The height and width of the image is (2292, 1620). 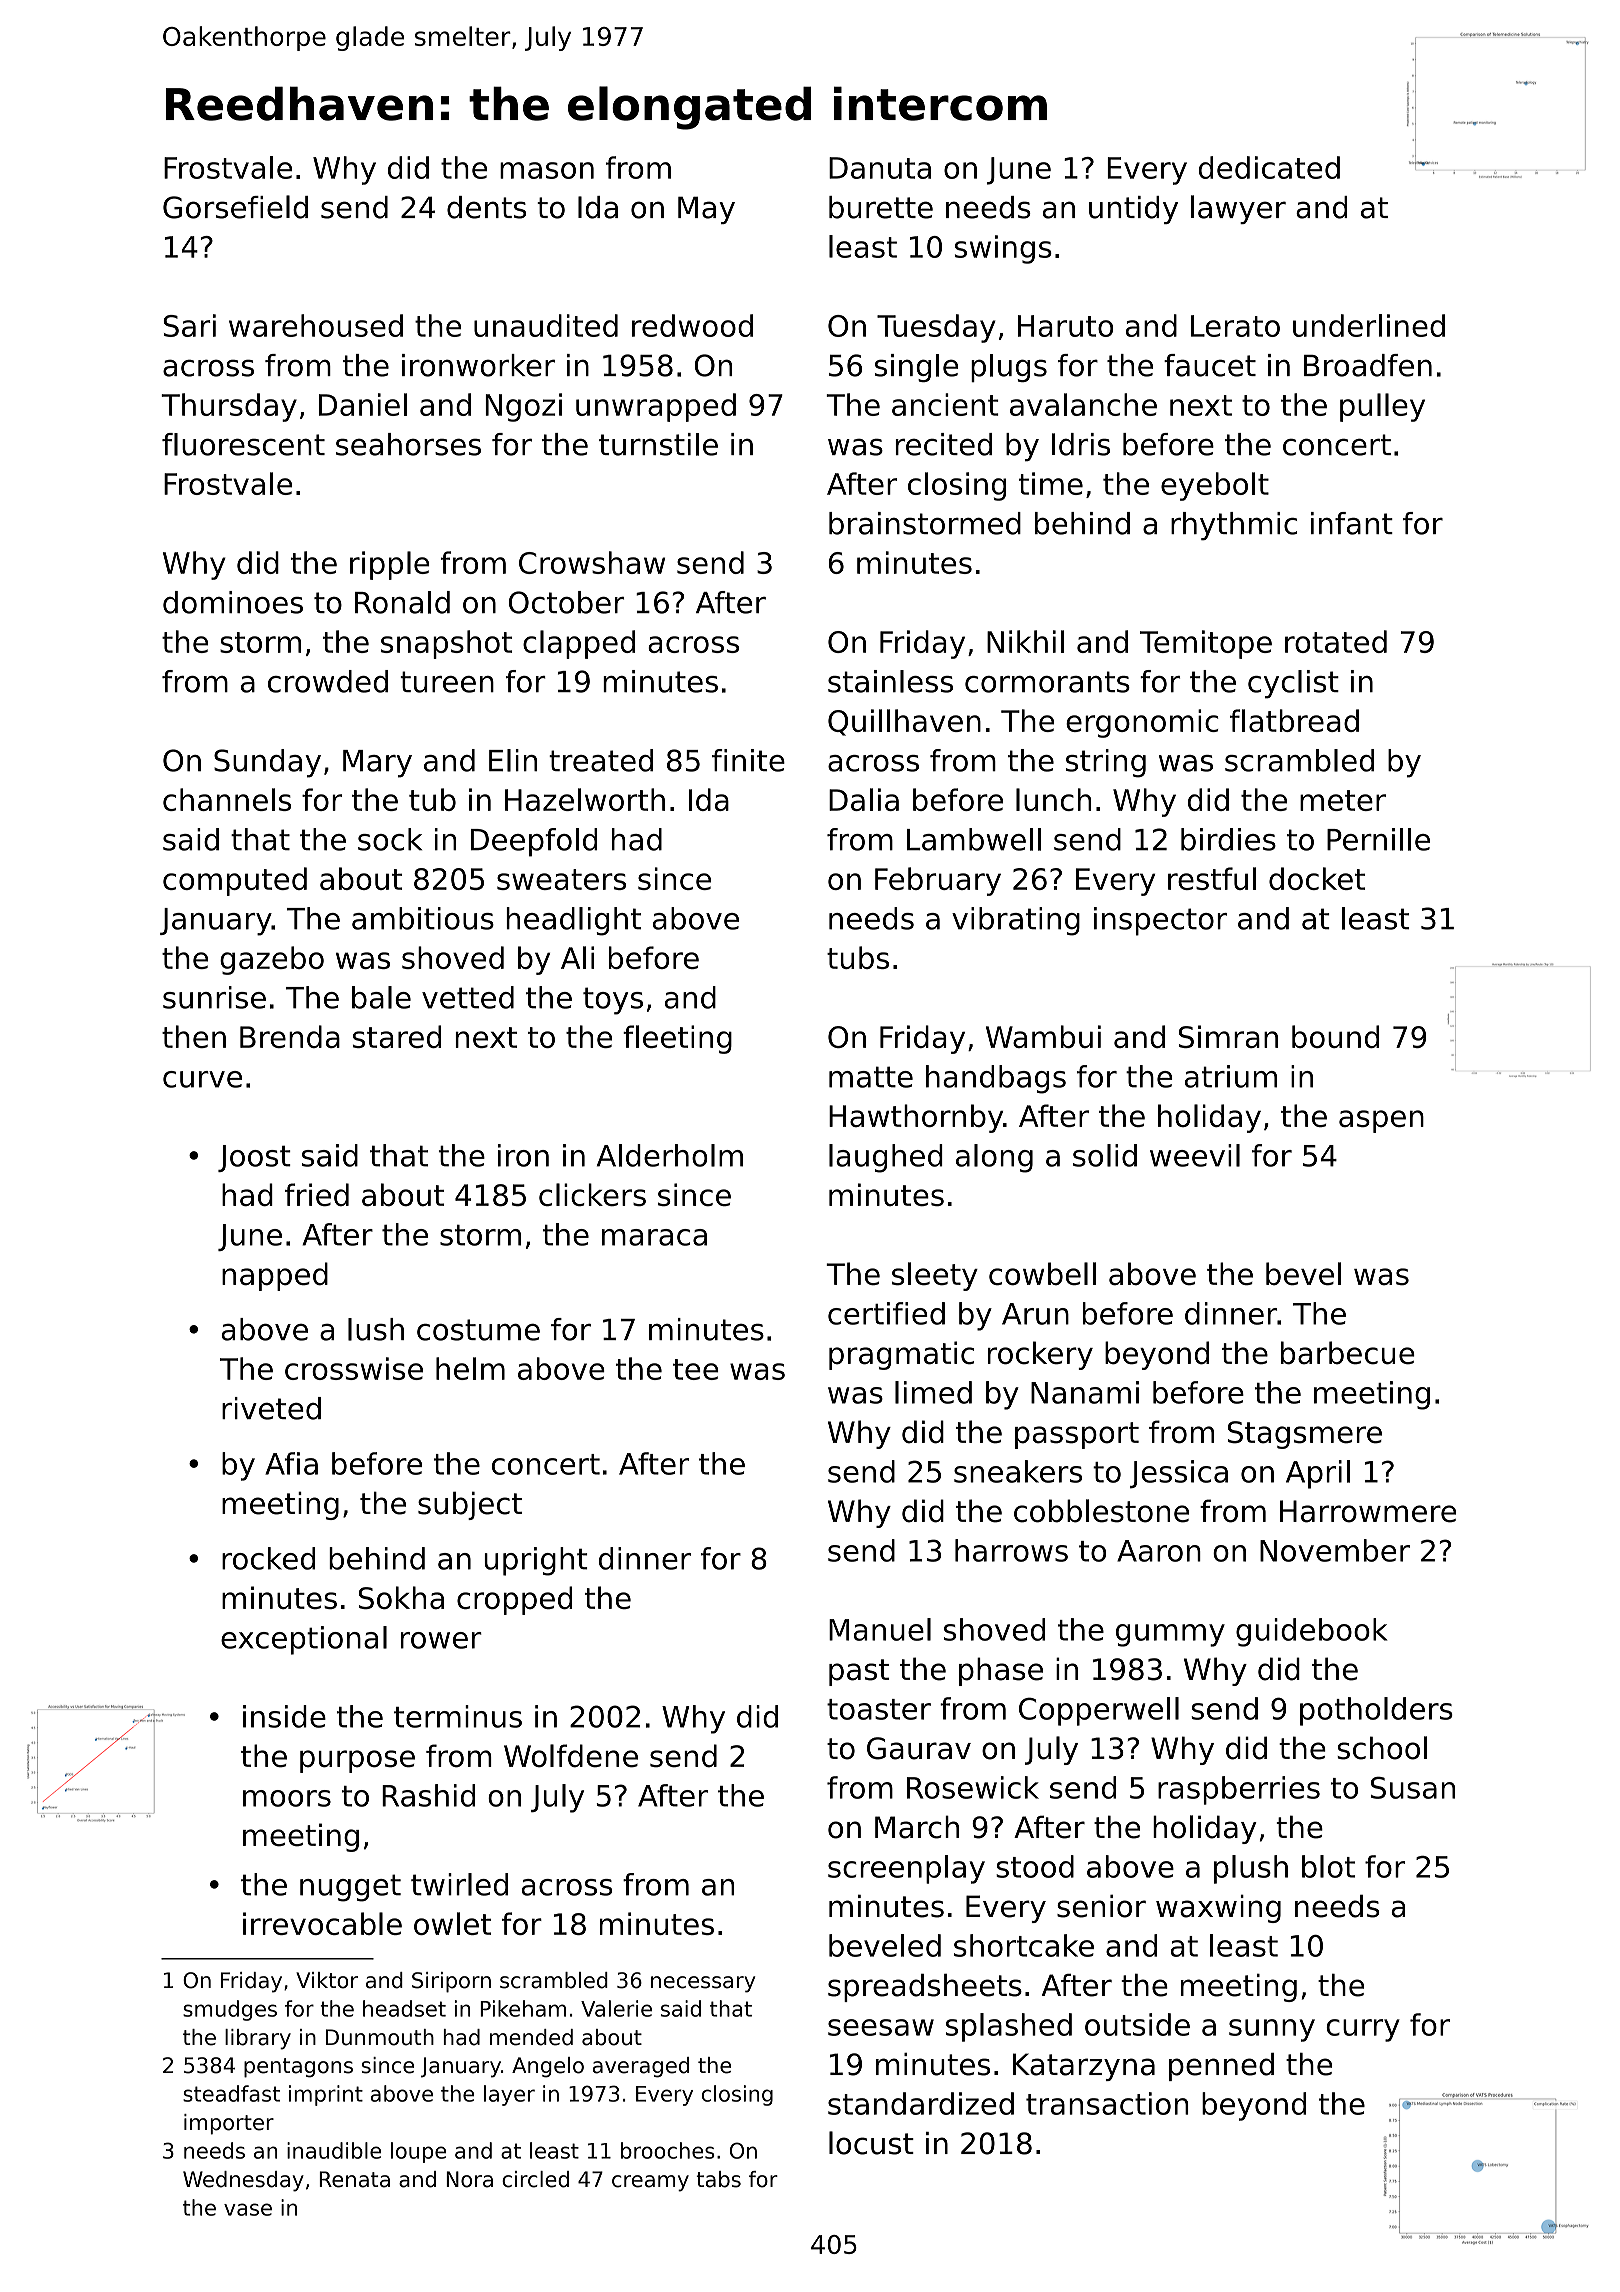 I want to click on smudges, so click(x=230, y=2010).
